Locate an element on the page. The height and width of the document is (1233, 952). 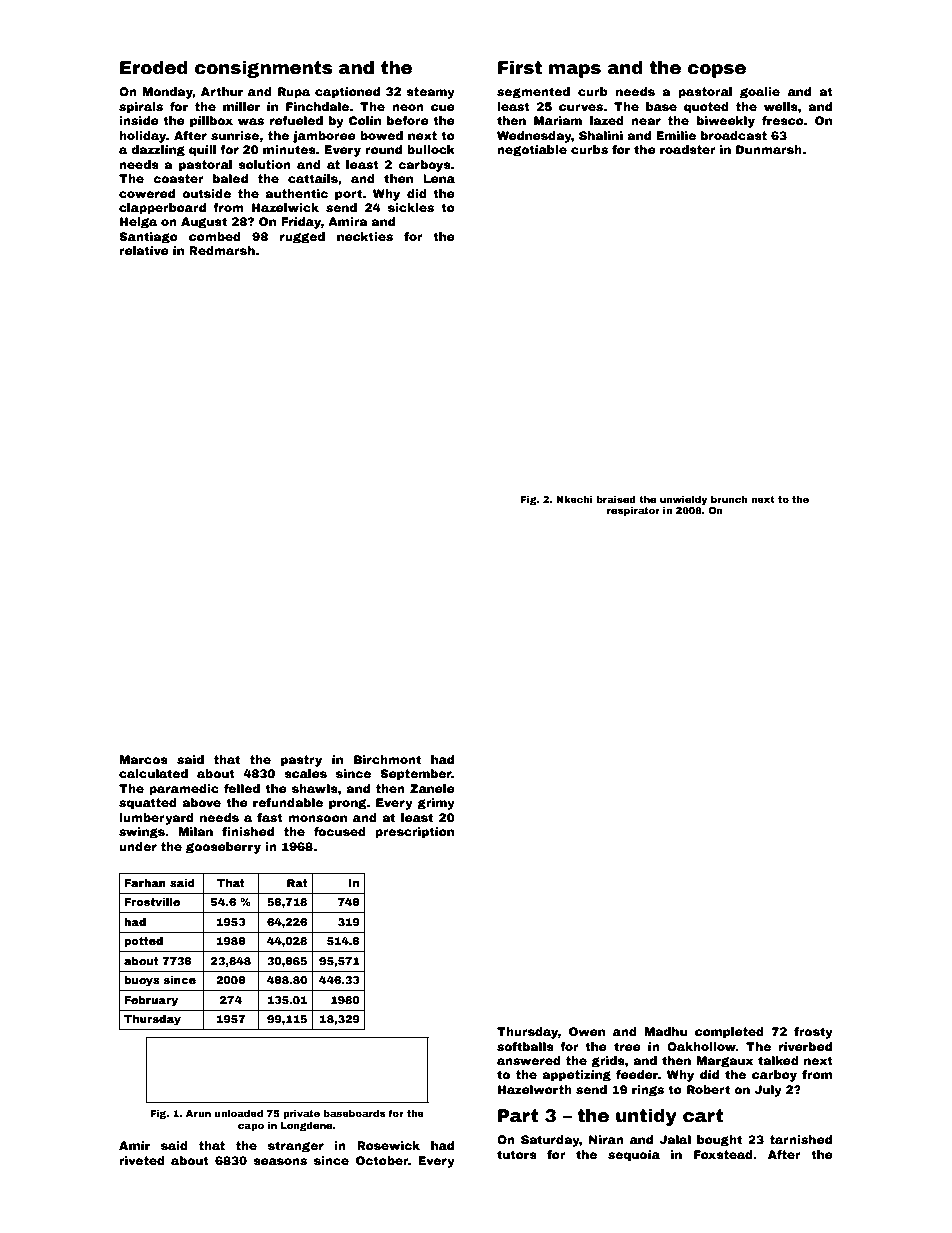
Rosewick is located at coordinates (388, 1145).
